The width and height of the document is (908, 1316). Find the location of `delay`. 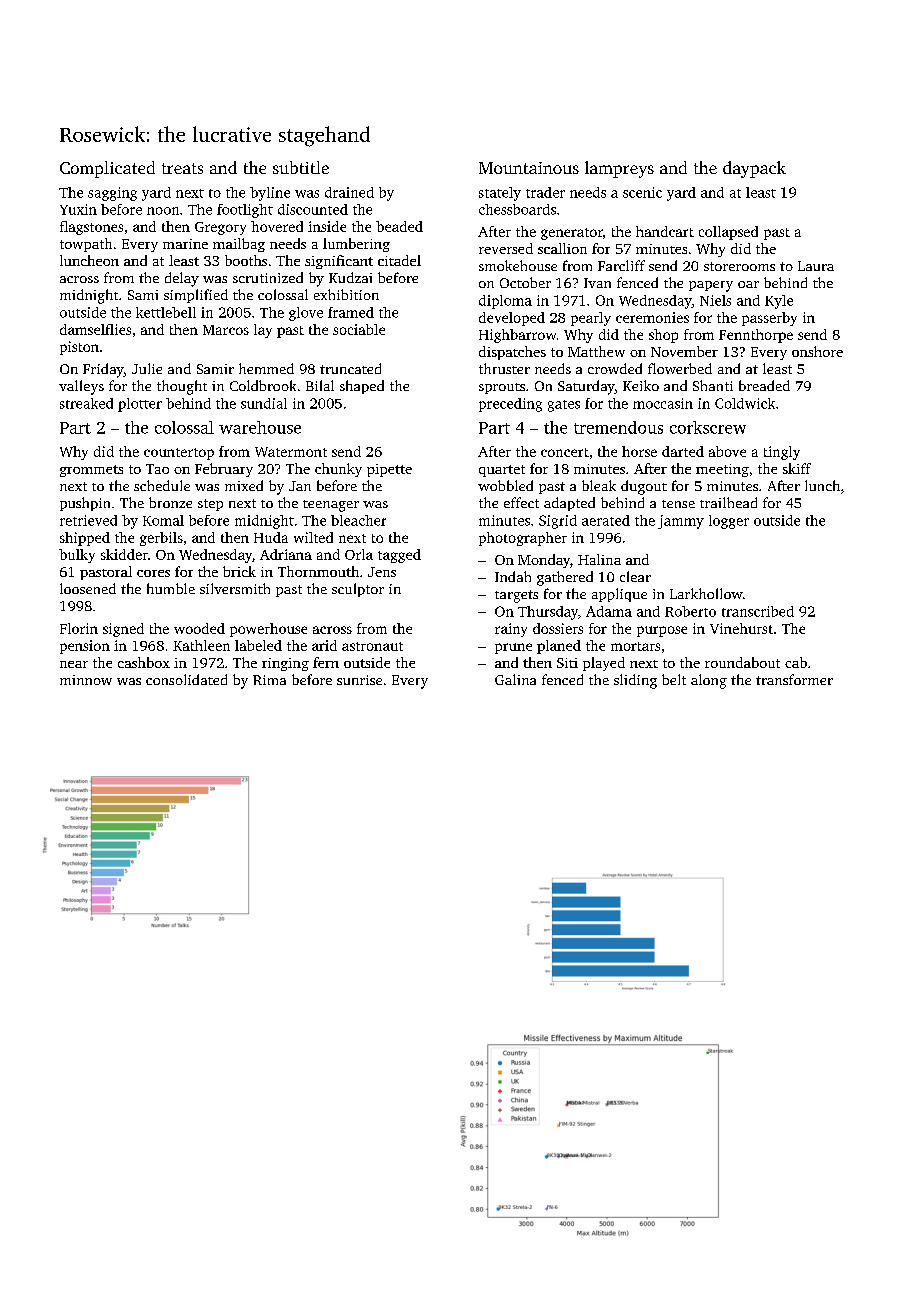

delay is located at coordinates (182, 279).
